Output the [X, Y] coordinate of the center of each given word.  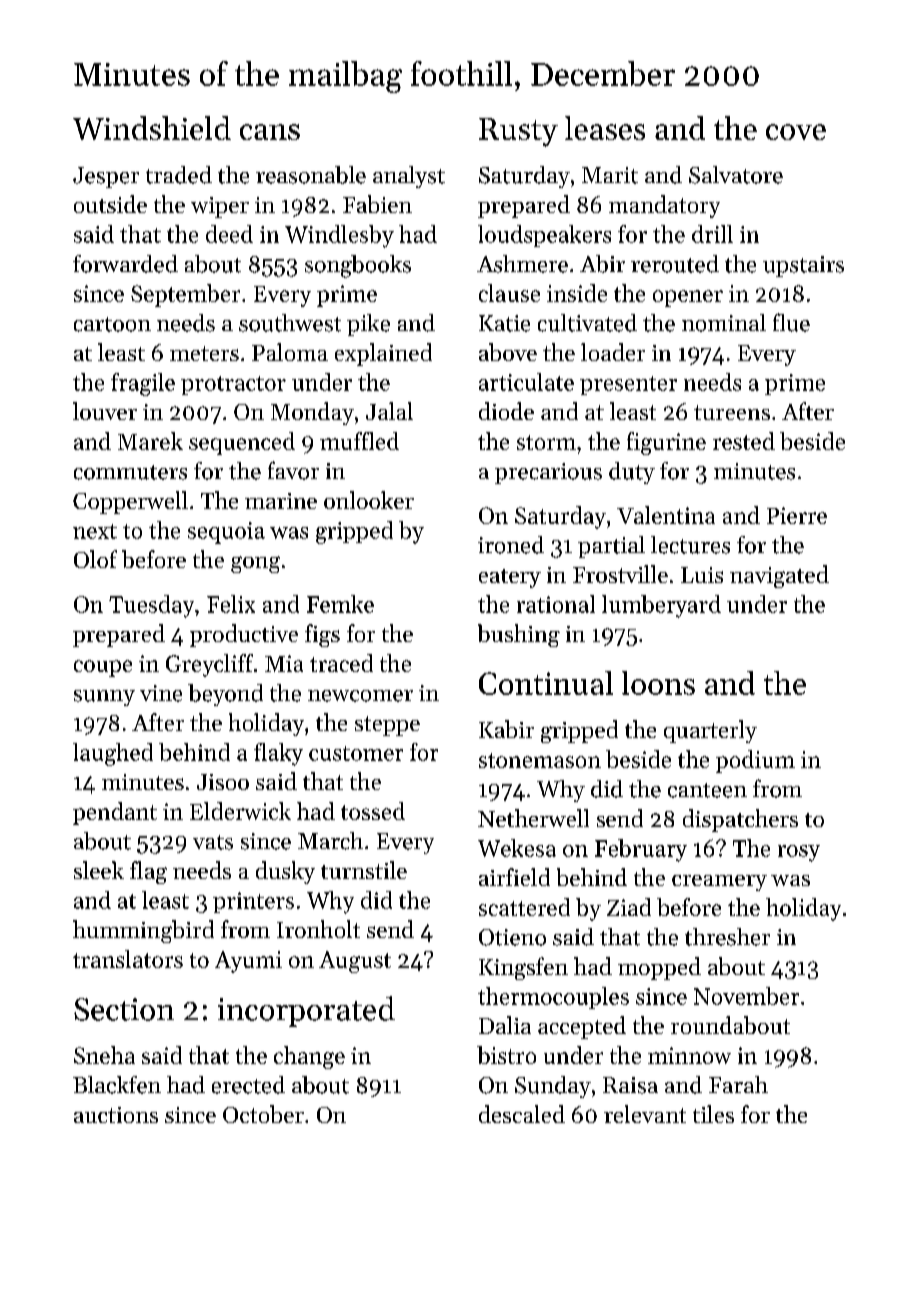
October [263, 1114]
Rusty [518, 132]
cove [796, 132]
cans [270, 132]
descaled [522, 1114]
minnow [689, 1055]
